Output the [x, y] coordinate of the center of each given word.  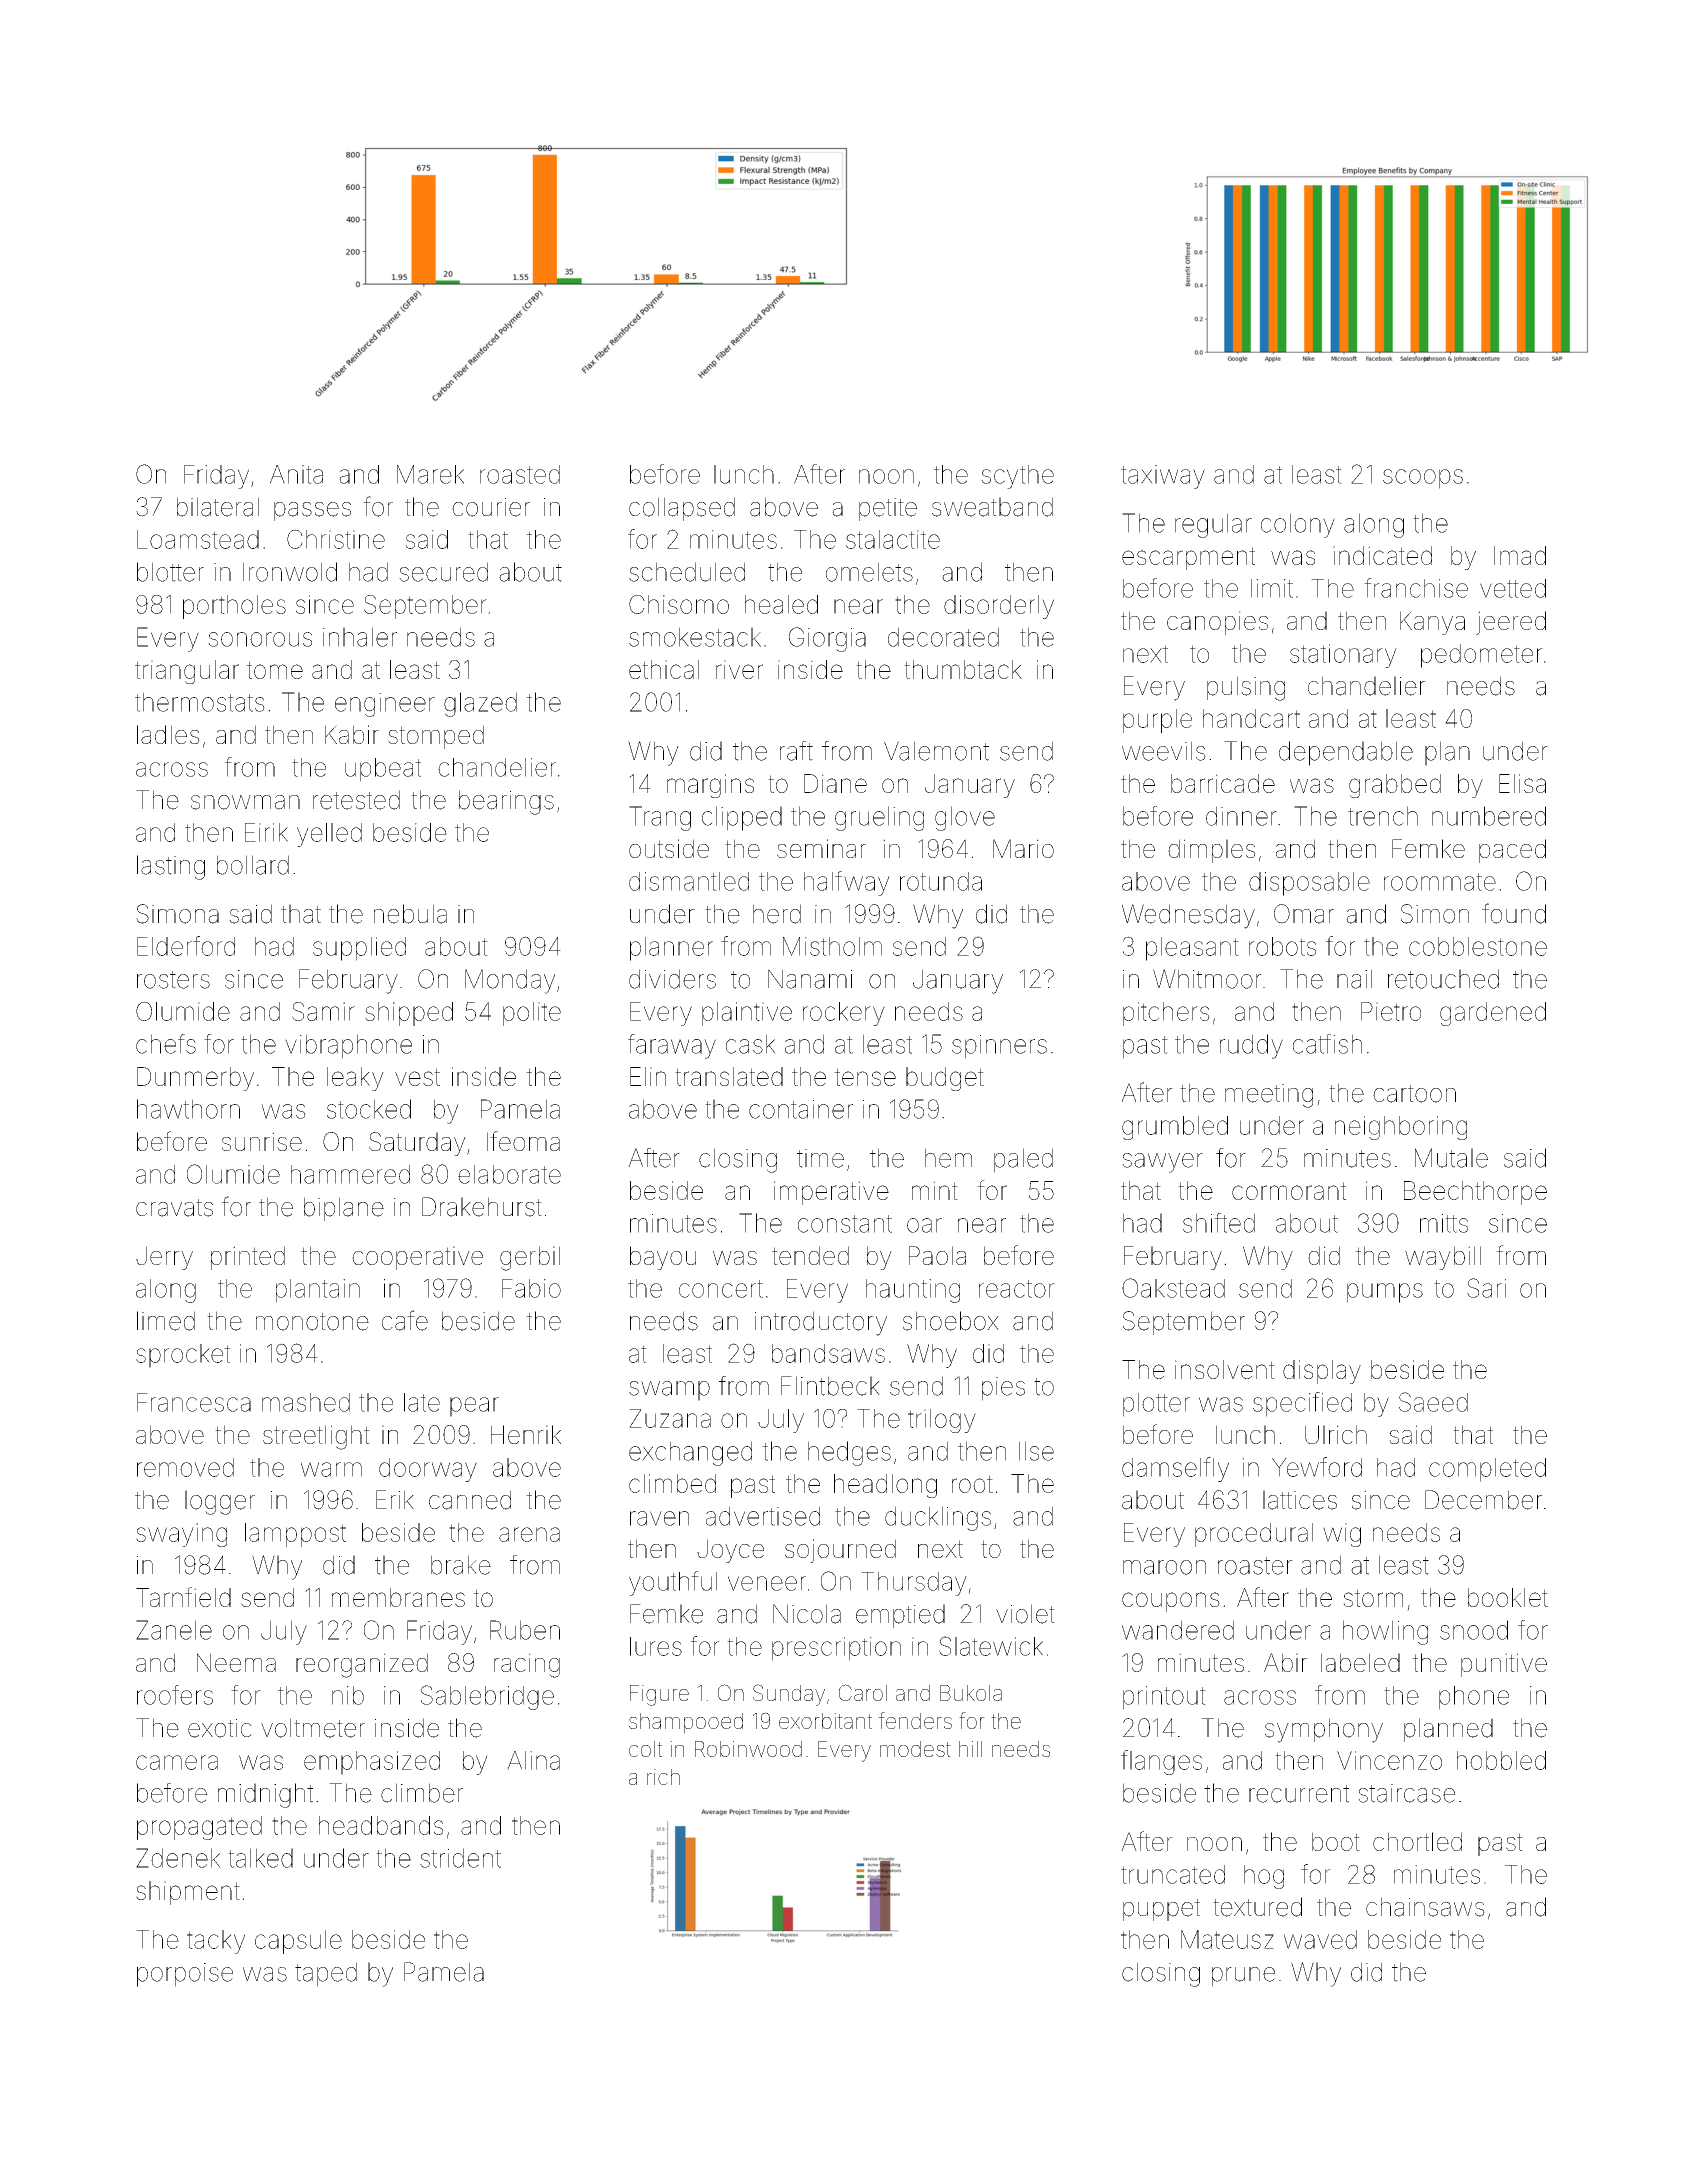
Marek [430, 474]
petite [888, 509]
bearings [506, 802]
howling [1385, 1632]
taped [326, 1974]
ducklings [938, 1518]
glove [965, 818]
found [1514, 913]
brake [461, 1565]
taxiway [1163, 477]
